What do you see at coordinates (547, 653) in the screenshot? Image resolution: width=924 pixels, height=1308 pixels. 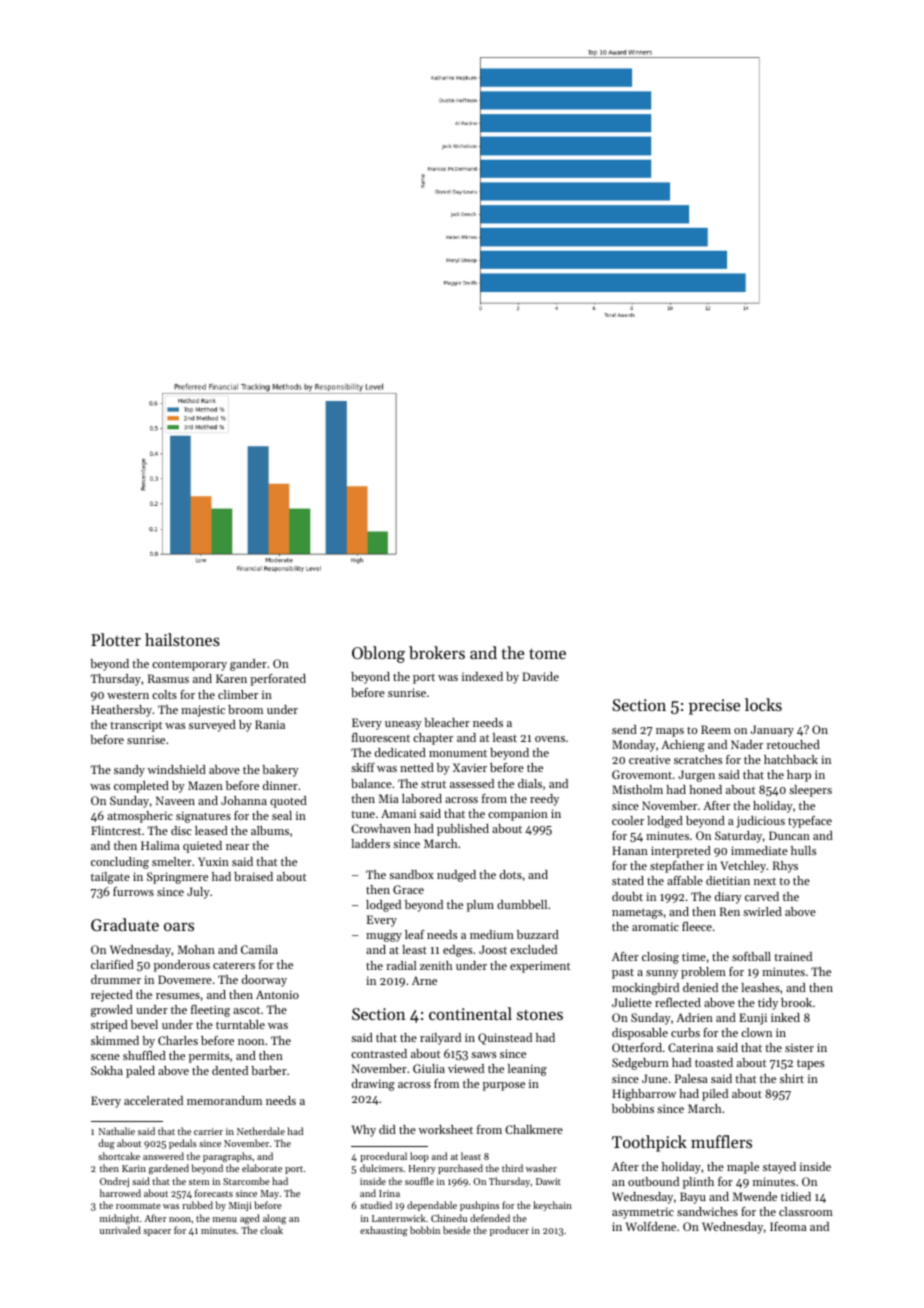 I see `tome` at bounding box center [547, 653].
